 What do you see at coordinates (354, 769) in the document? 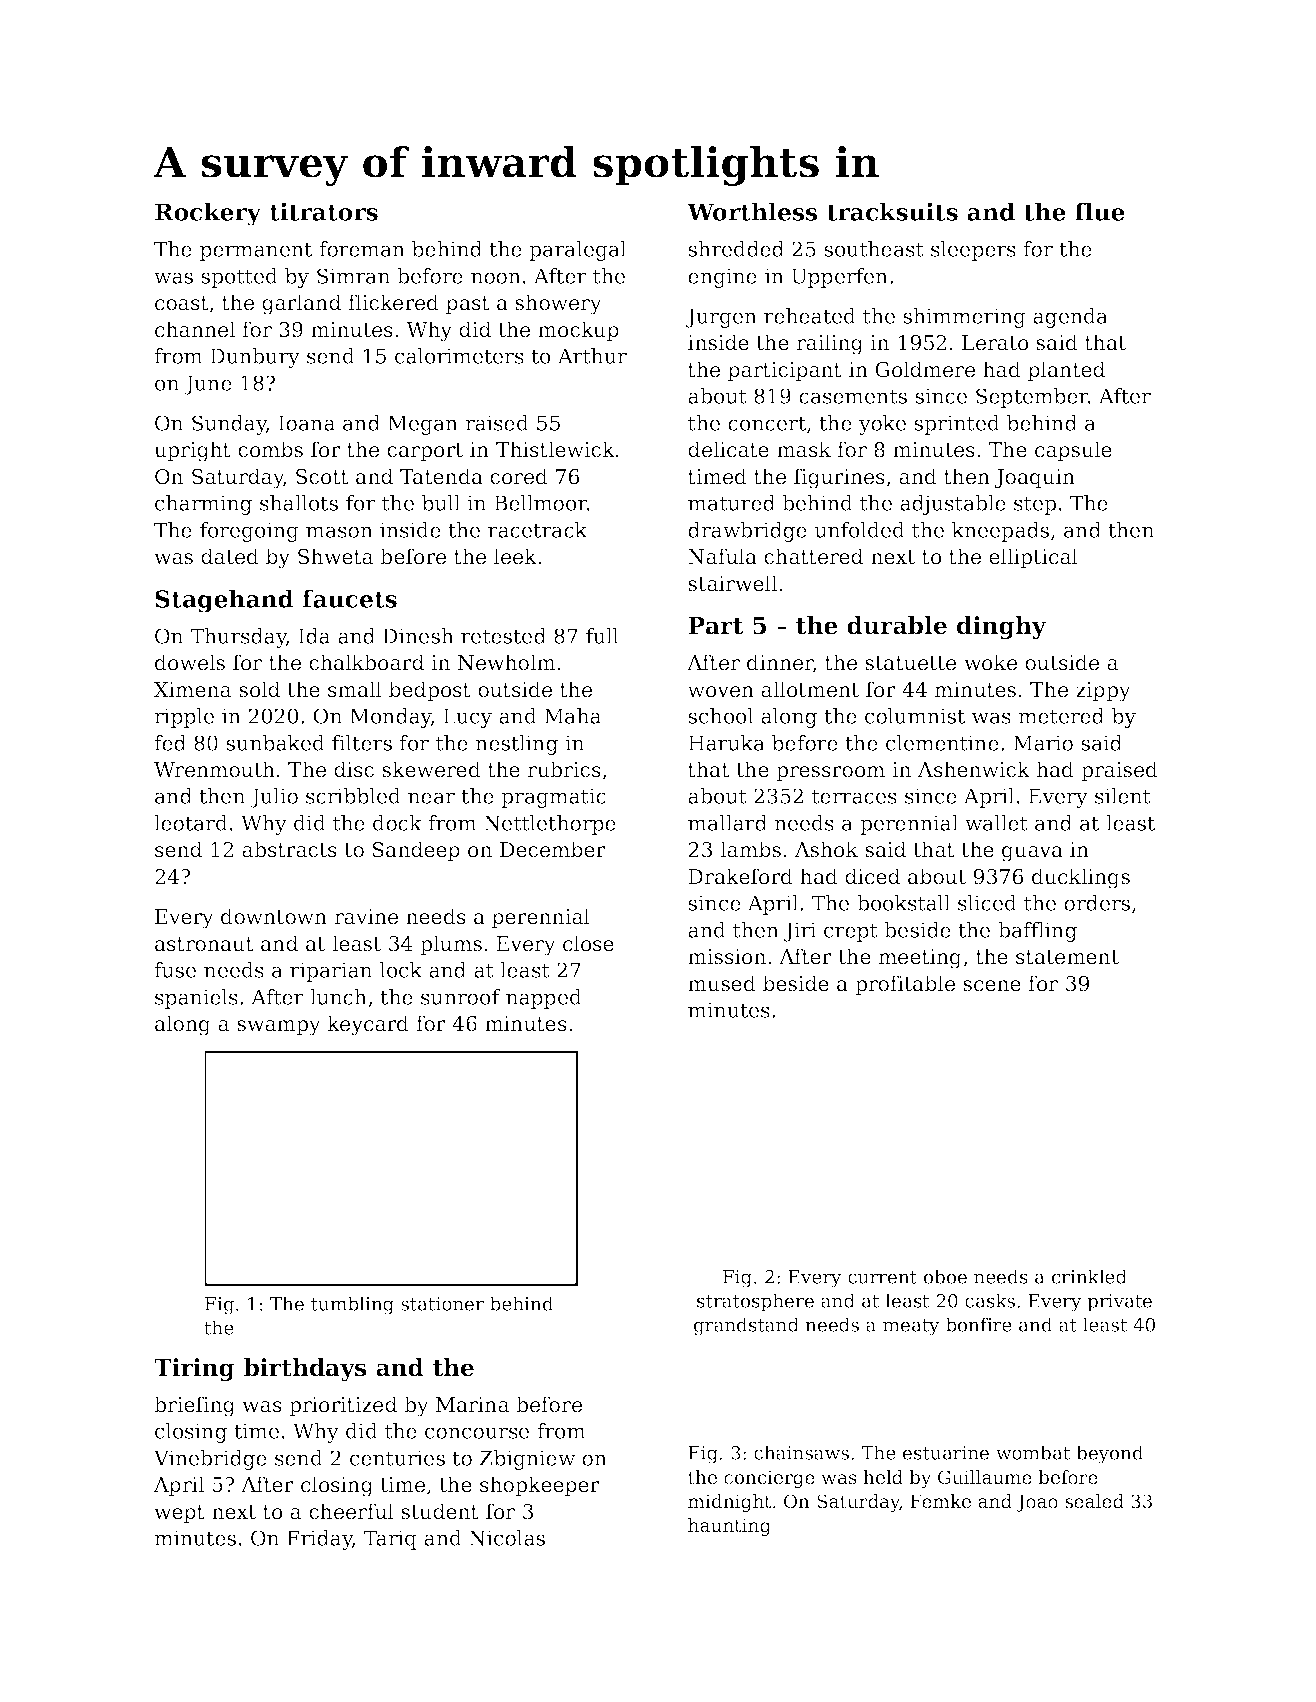
I see `disc` at bounding box center [354, 769].
